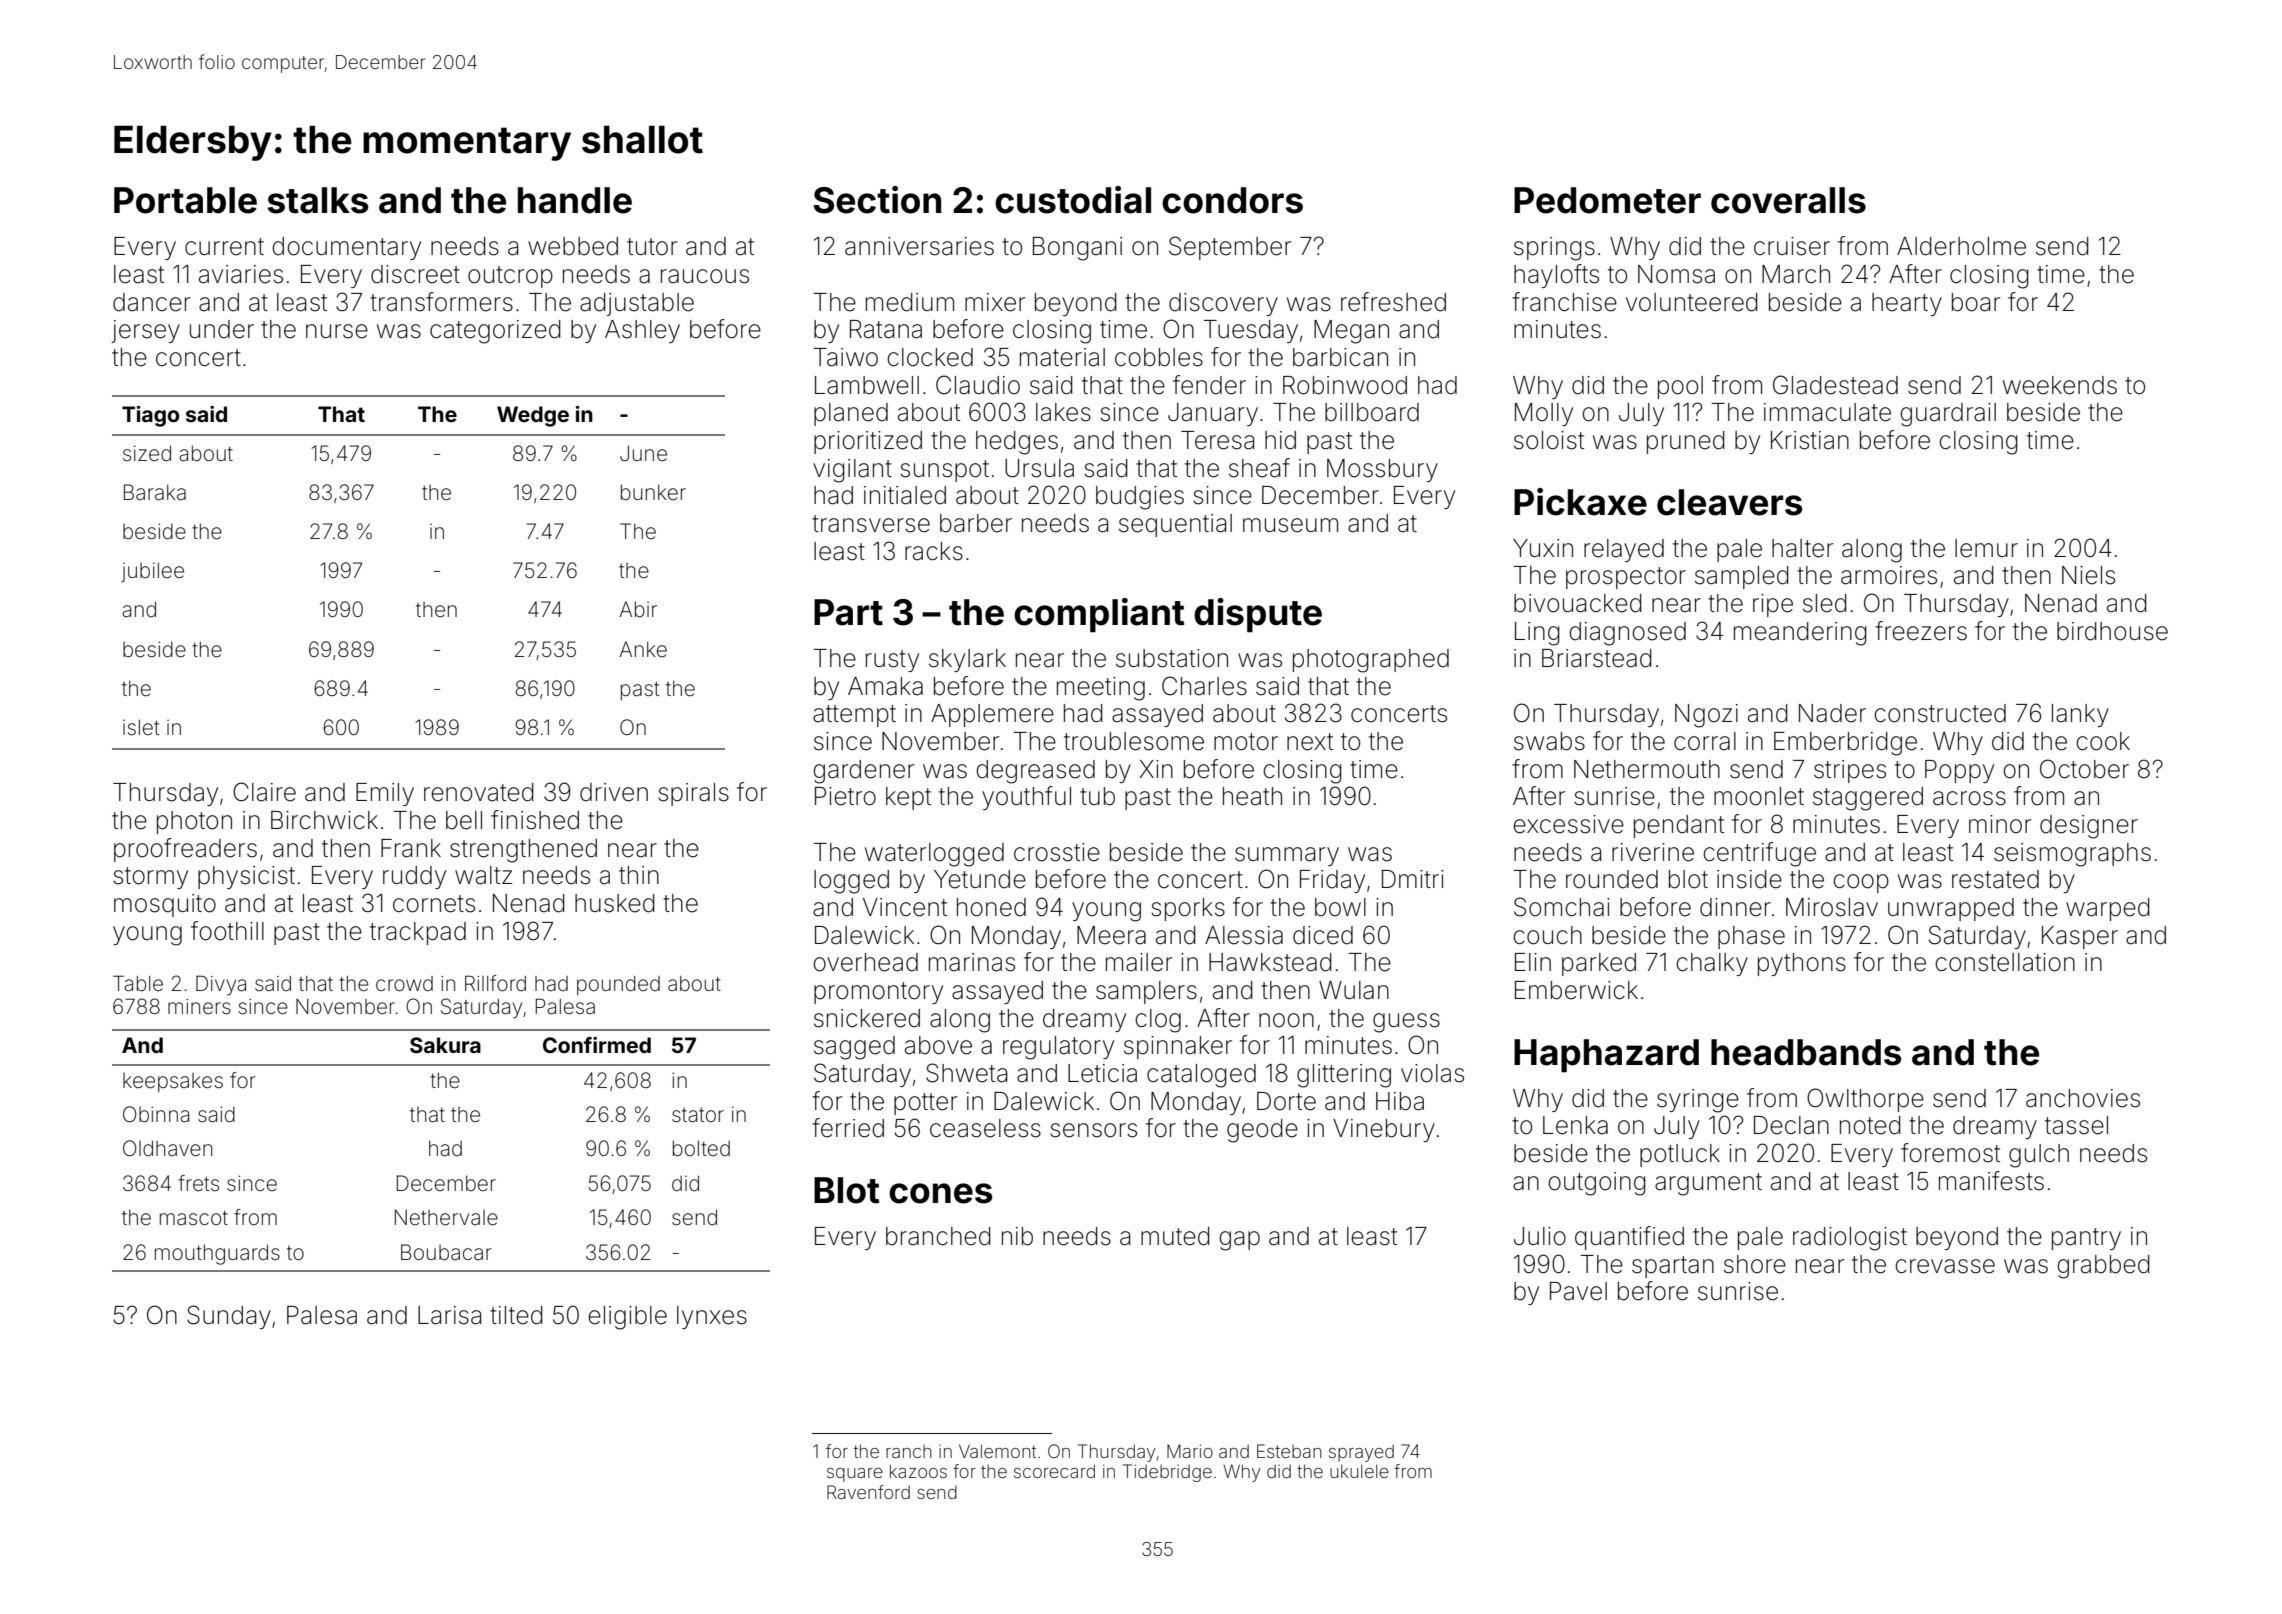  Describe the element at coordinates (705, 276) in the screenshot. I see `raucous` at that location.
